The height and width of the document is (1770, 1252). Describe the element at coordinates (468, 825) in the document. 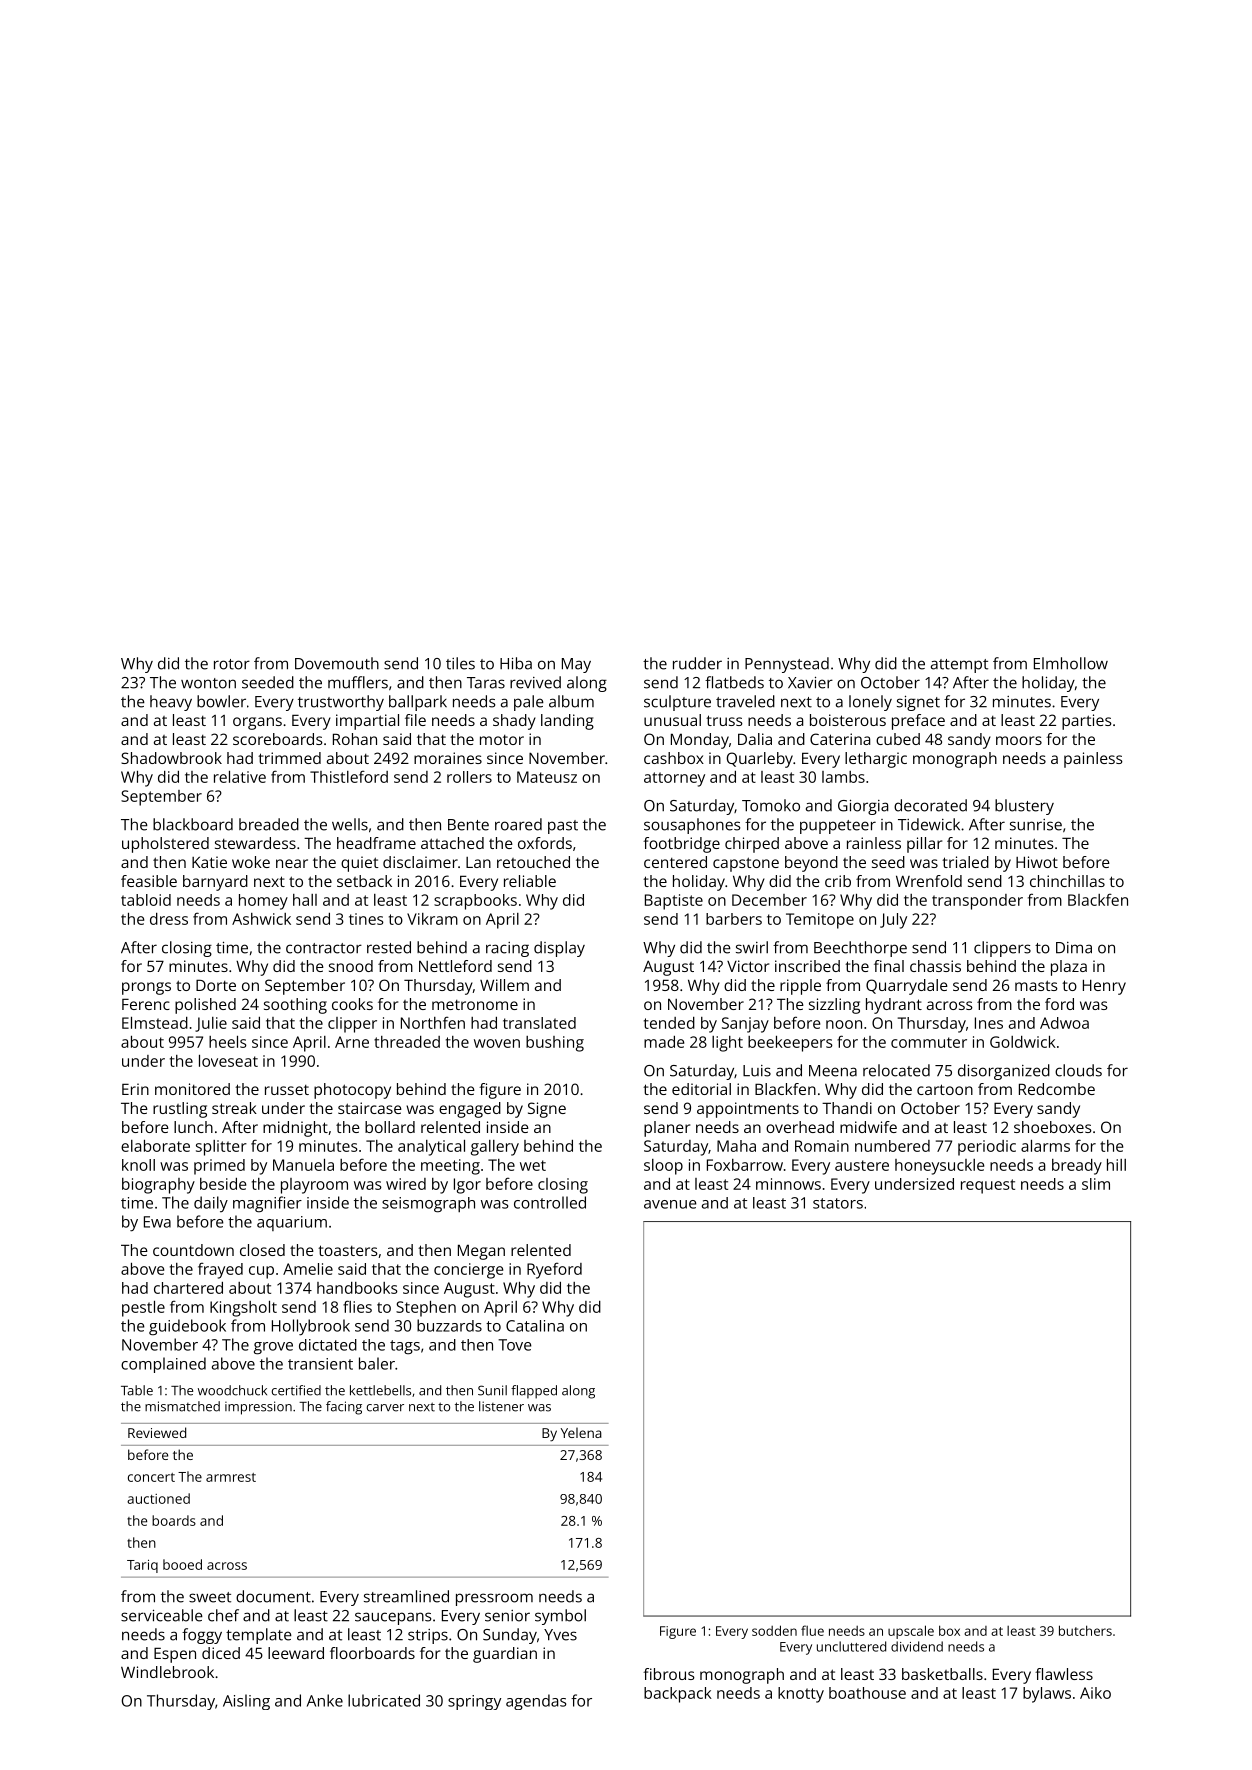

I see `Bente` at that location.
